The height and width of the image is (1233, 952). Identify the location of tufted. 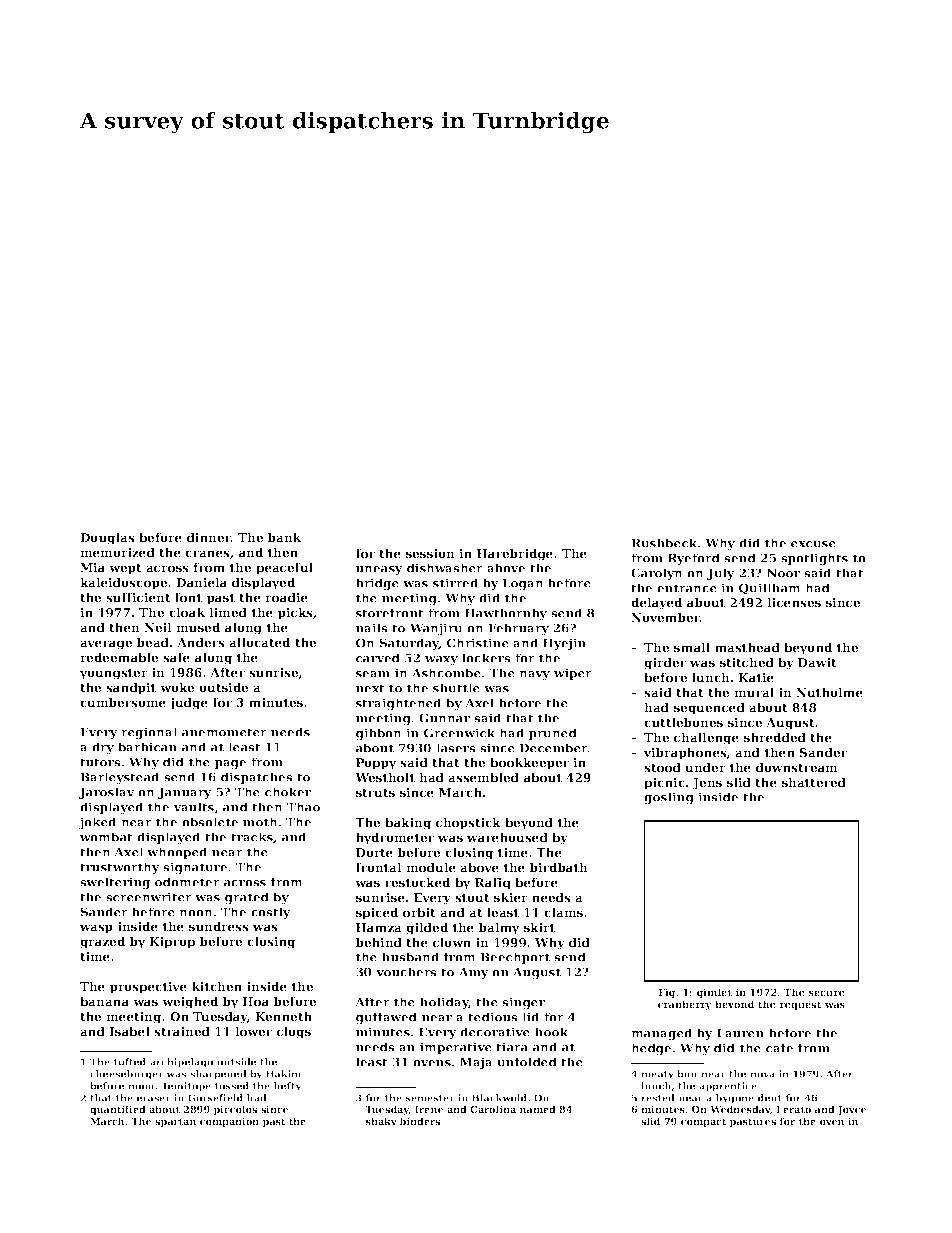
(129, 1062).
